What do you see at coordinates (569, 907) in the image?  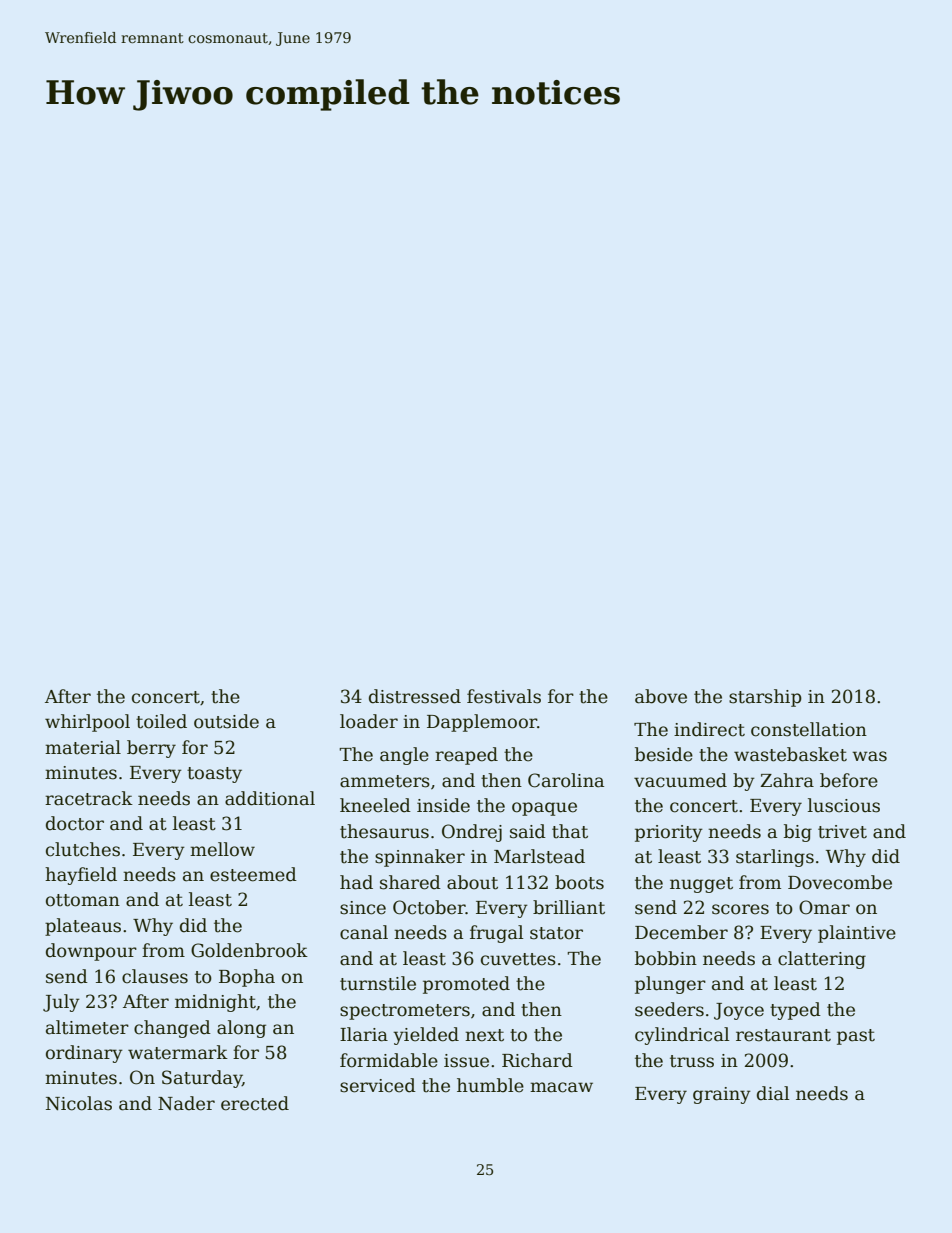 I see `brilliant` at bounding box center [569, 907].
